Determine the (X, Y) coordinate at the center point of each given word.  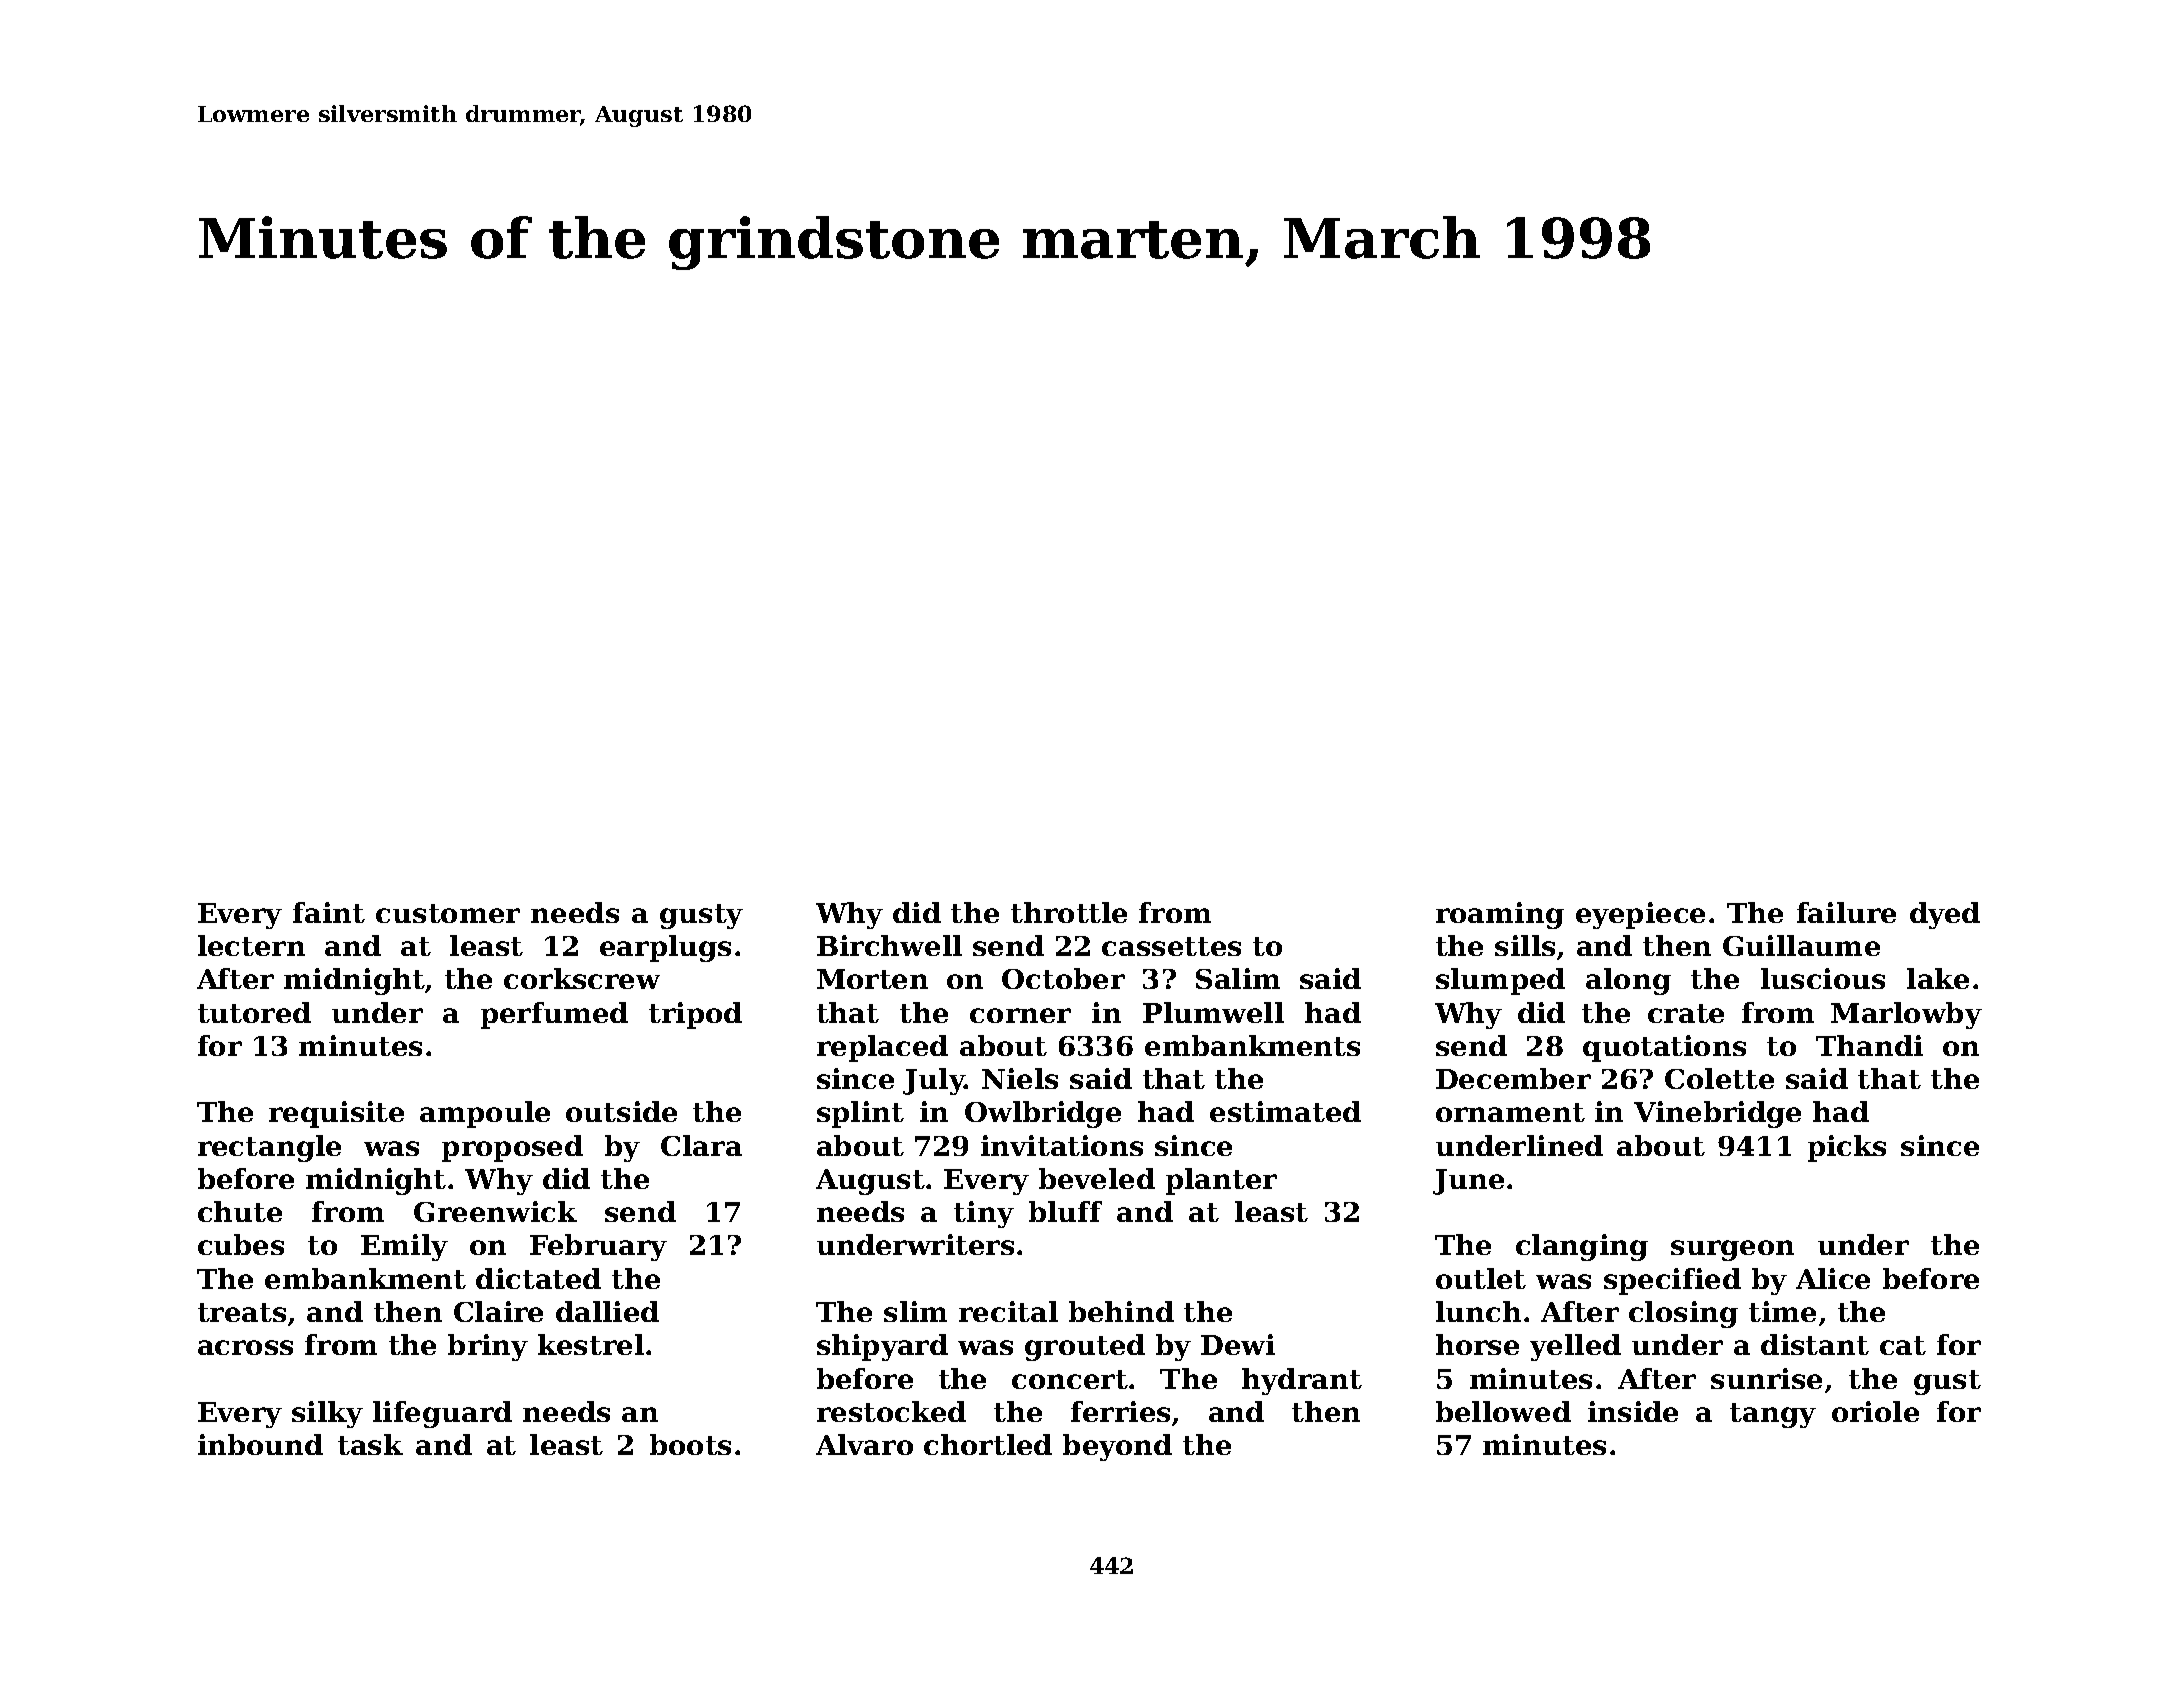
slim (915, 1311)
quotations (1664, 1048)
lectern (251, 945)
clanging (1582, 1247)
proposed (512, 1148)
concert (1070, 1379)
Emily (404, 1247)
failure (1846, 912)
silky (327, 1414)
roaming (1500, 915)
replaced (882, 1048)
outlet (1481, 1278)
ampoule (485, 1114)
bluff (1065, 1211)
